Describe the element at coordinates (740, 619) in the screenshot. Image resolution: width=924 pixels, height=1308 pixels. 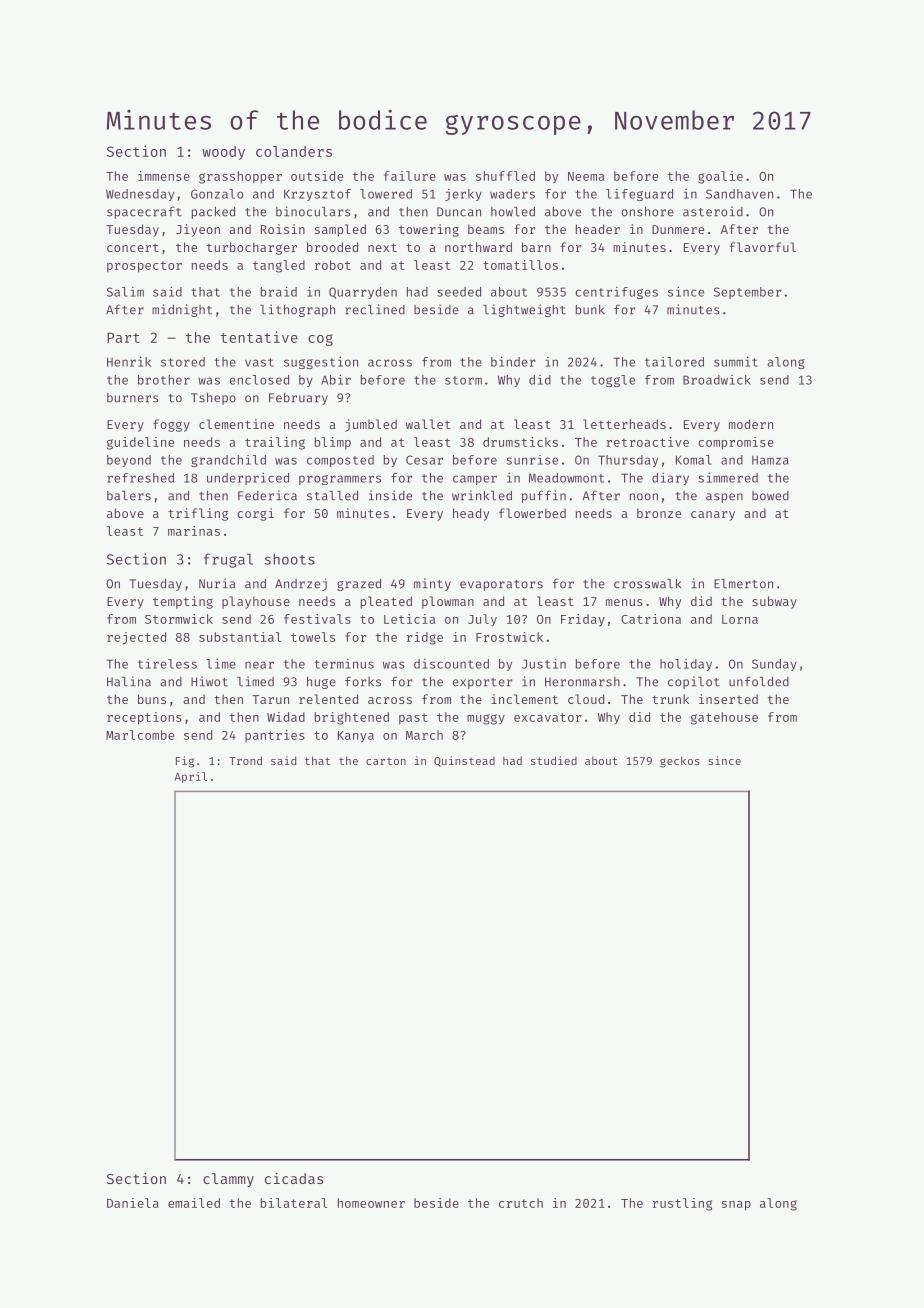
I see `Lorna` at that location.
